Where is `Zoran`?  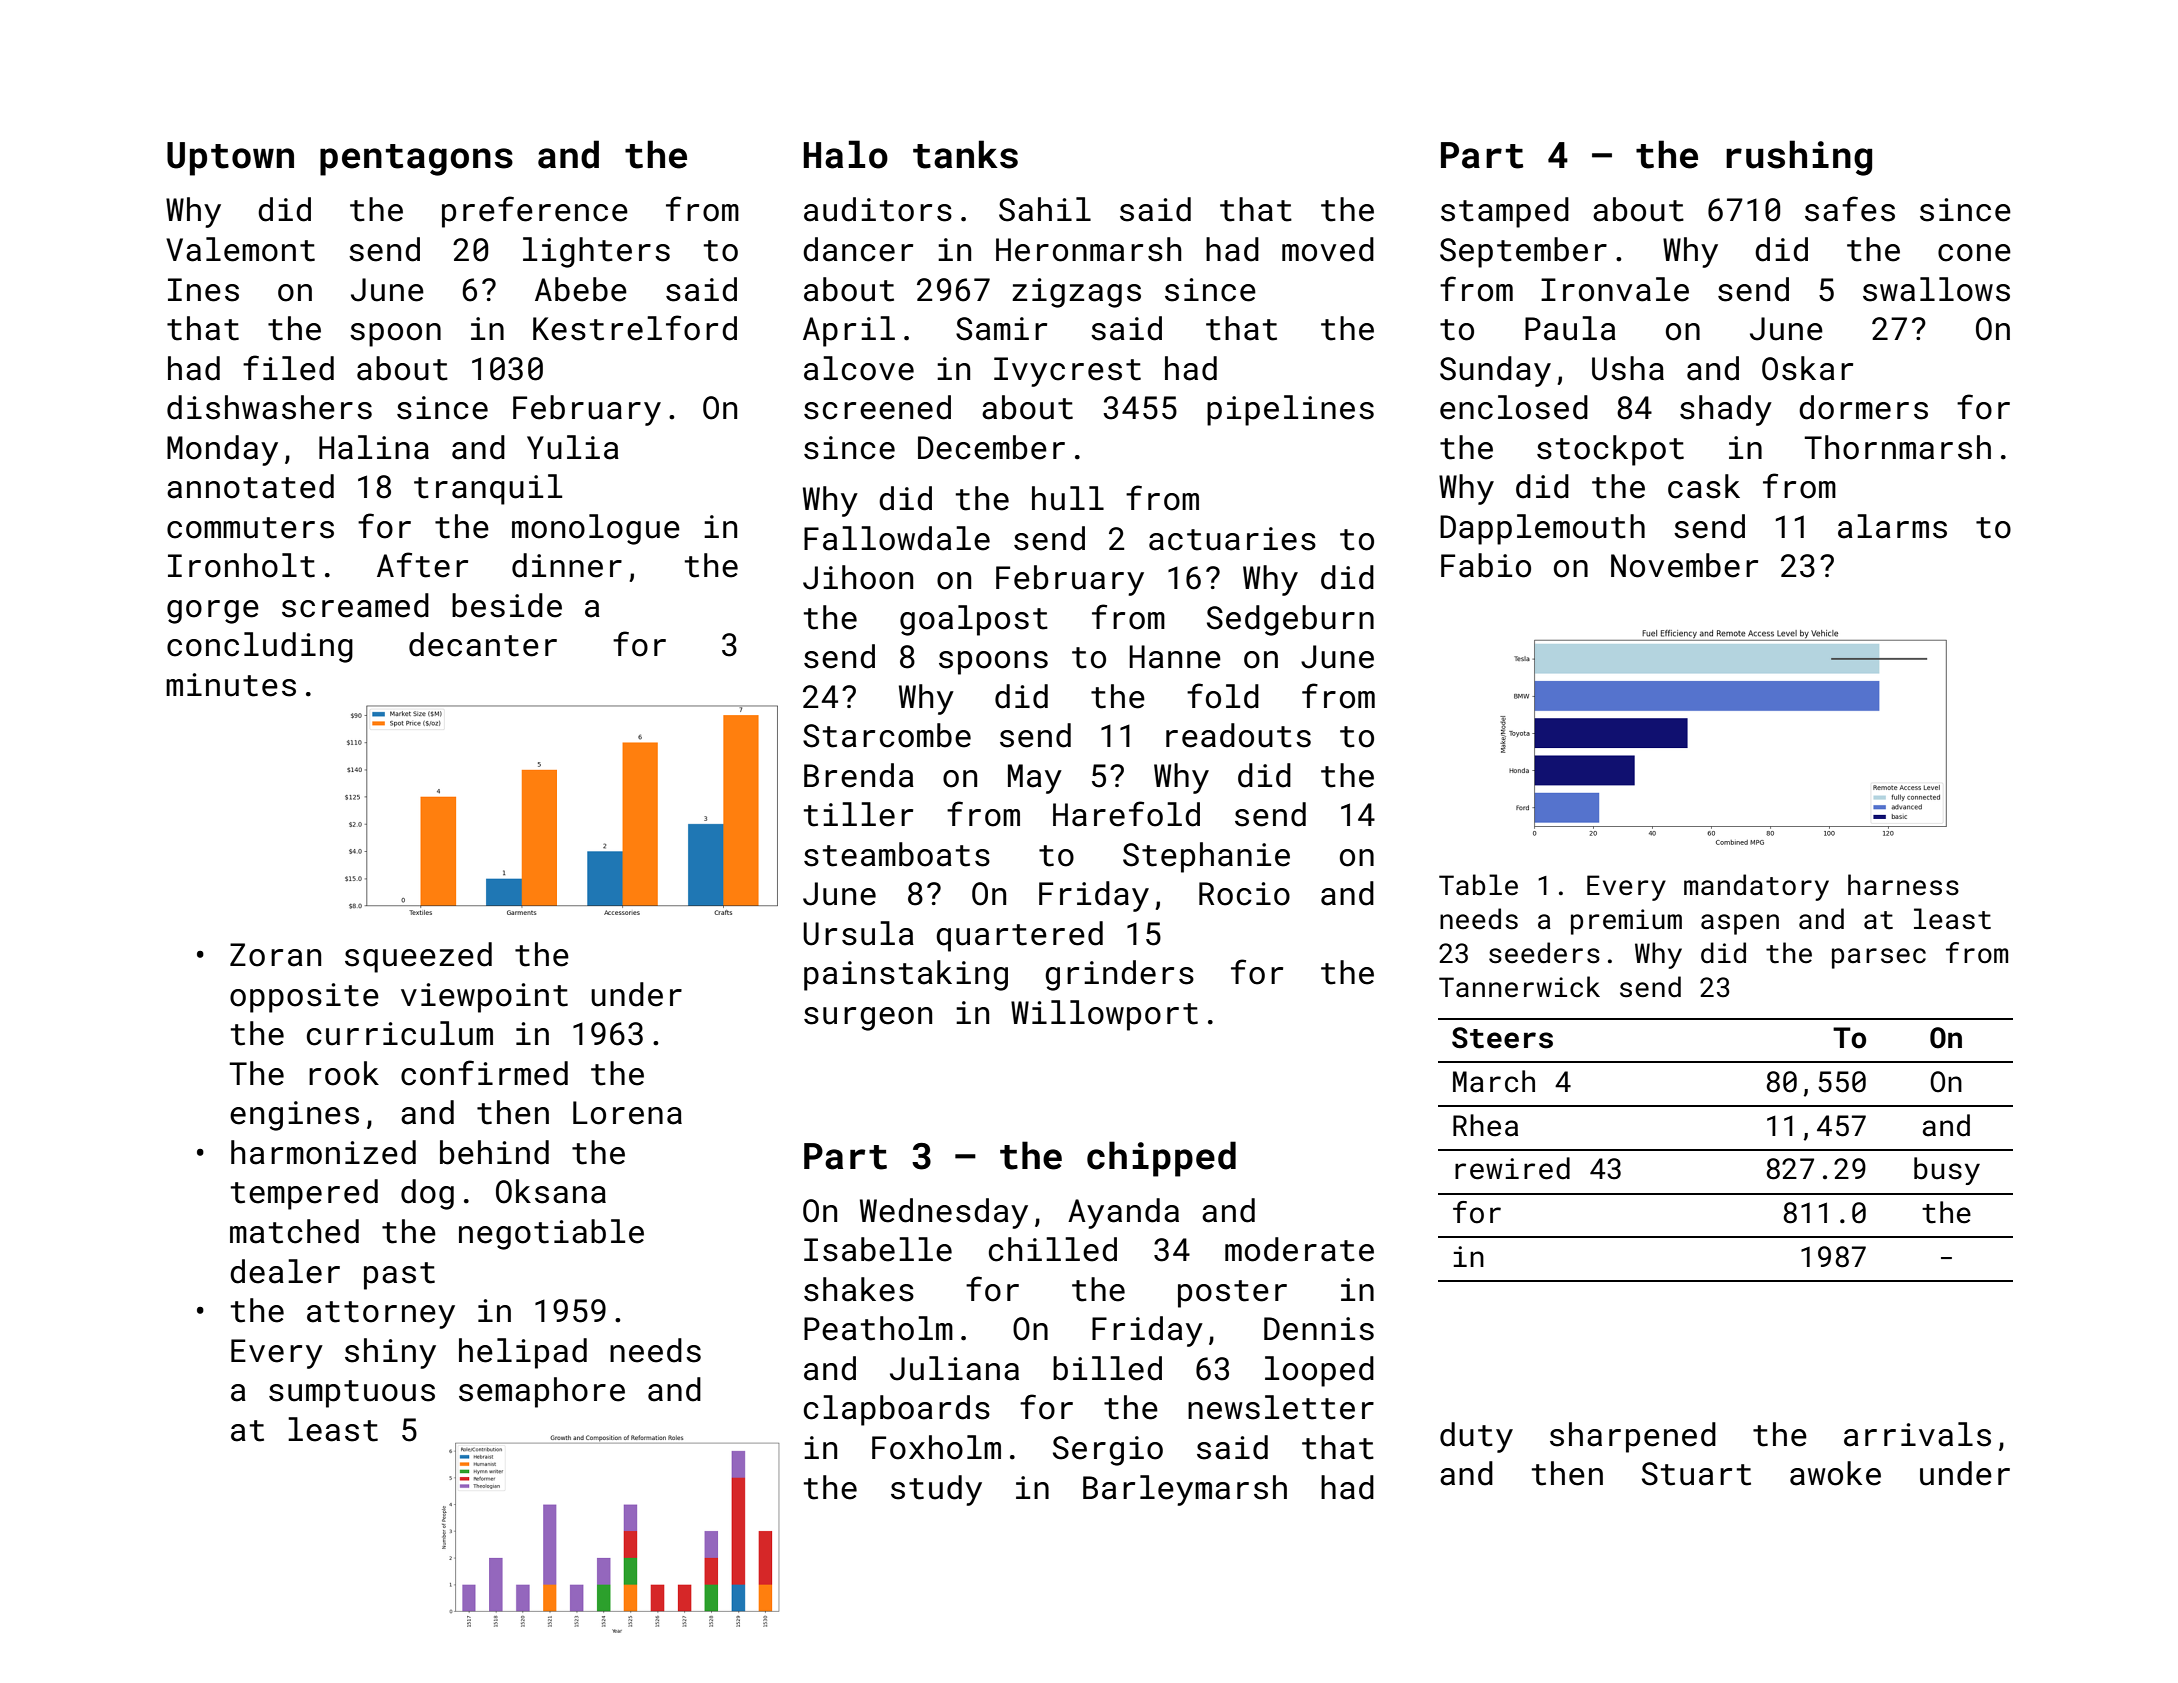 Zoran is located at coordinates (275, 955).
